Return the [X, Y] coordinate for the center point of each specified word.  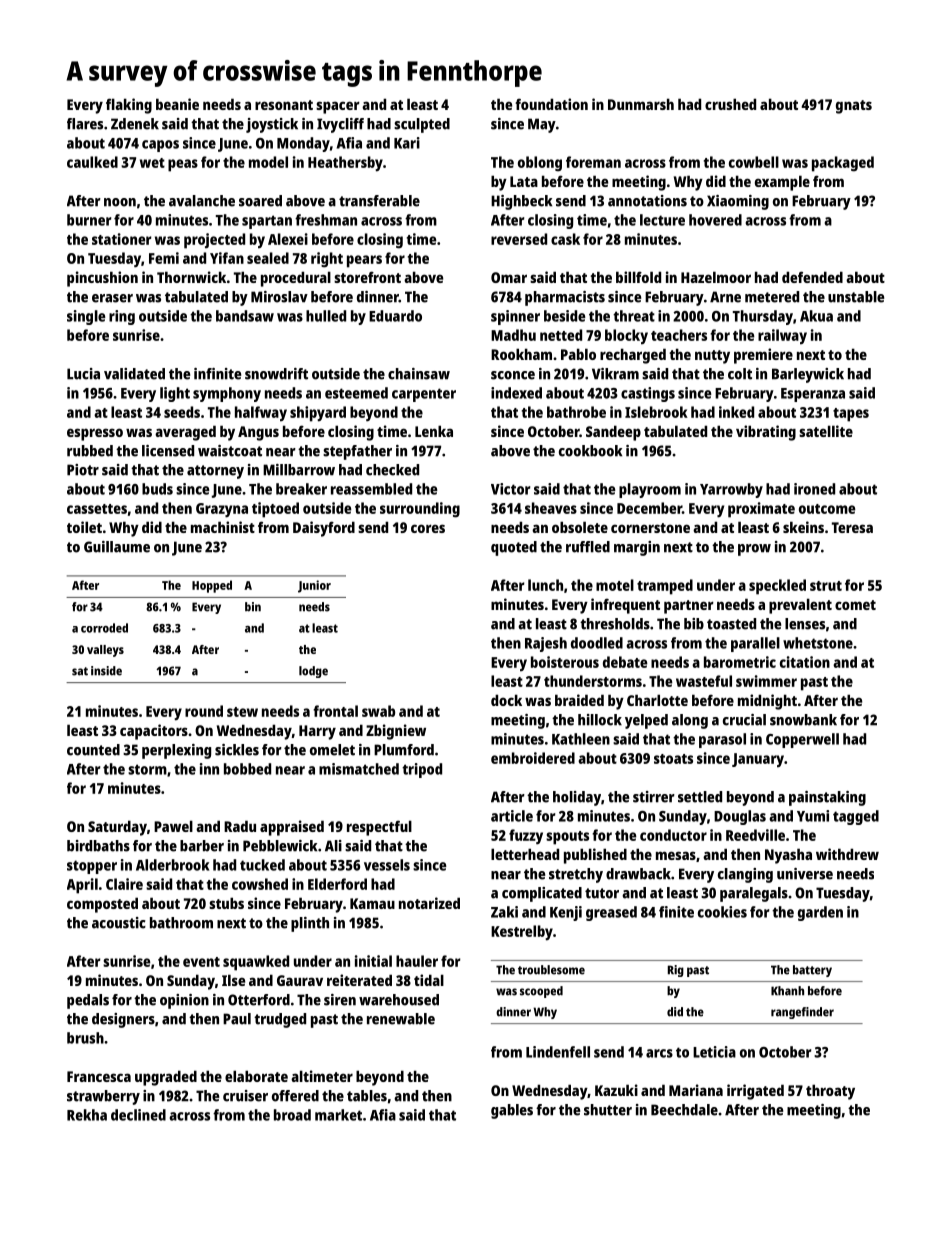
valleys [105, 651]
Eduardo [395, 316]
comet [855, 605]
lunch [545, 585]
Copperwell [802, 740]
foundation [551, 104]
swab [378, 711]
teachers [679, 335]
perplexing [176, 751]
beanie [177, 104]
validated [134, 374]
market [338, 1115]
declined [138, 1115]
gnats [854, 107]
